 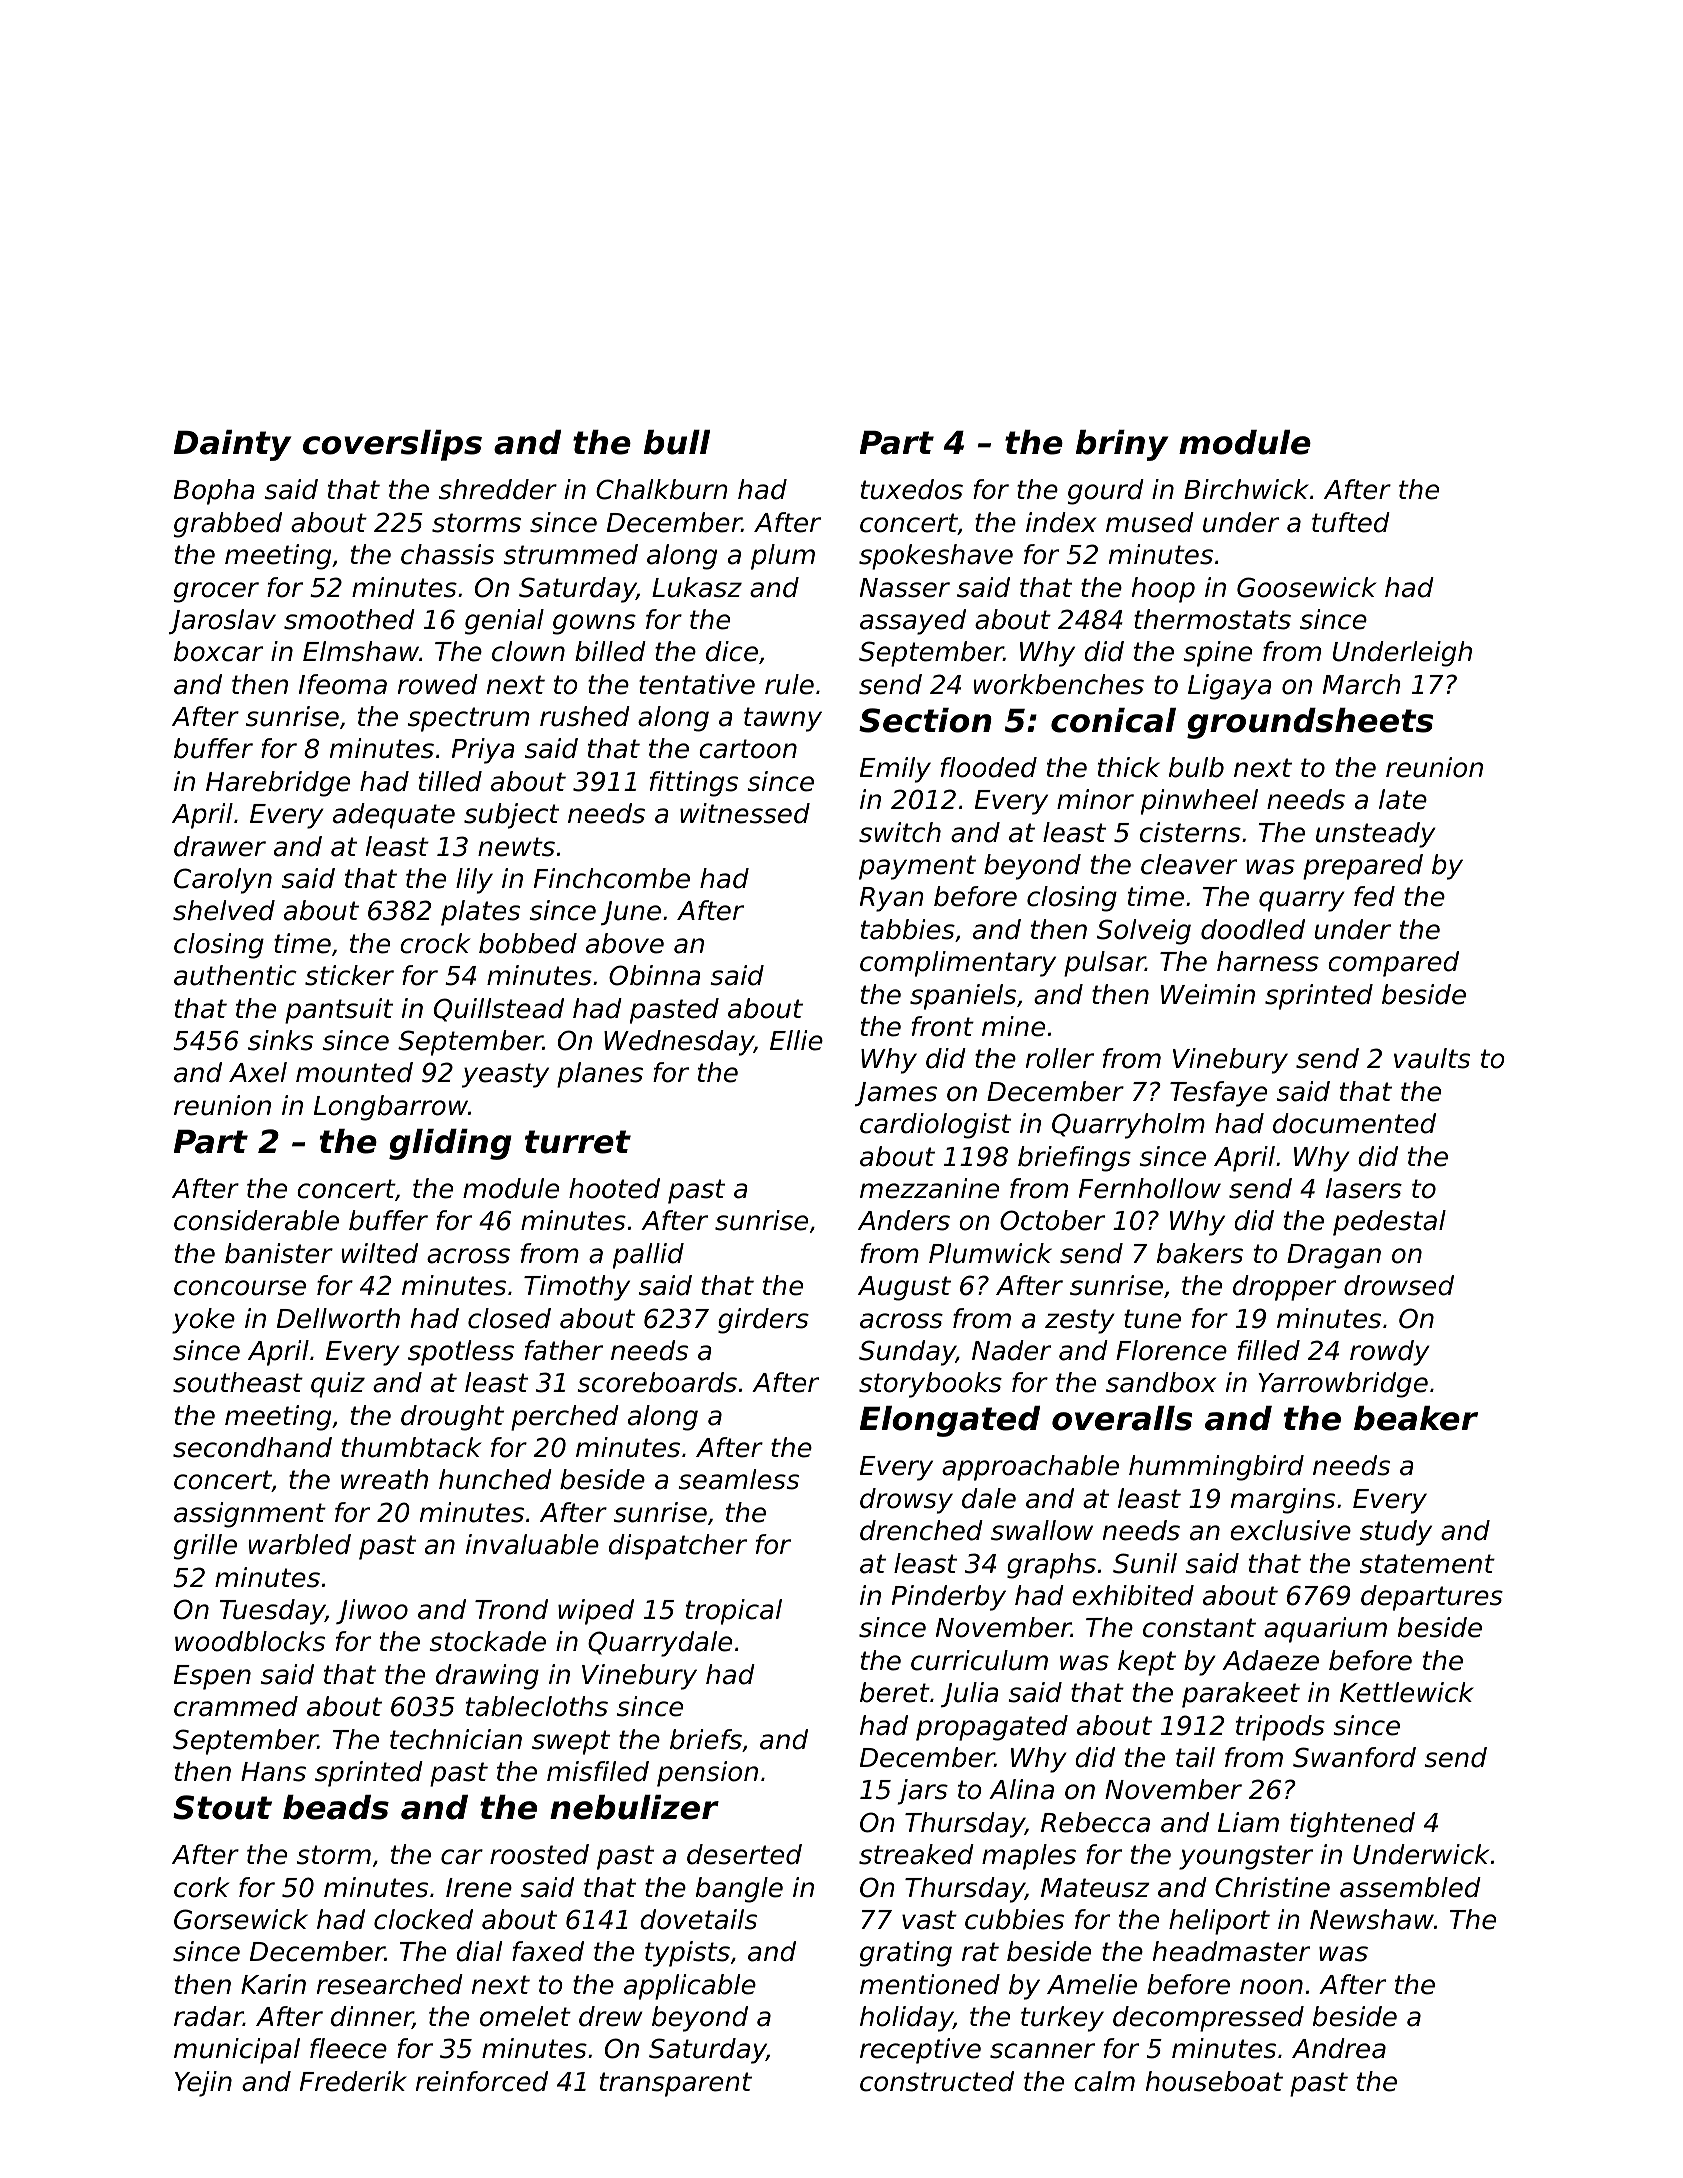 I want to click on briny, so click(x=1122, y=445).
